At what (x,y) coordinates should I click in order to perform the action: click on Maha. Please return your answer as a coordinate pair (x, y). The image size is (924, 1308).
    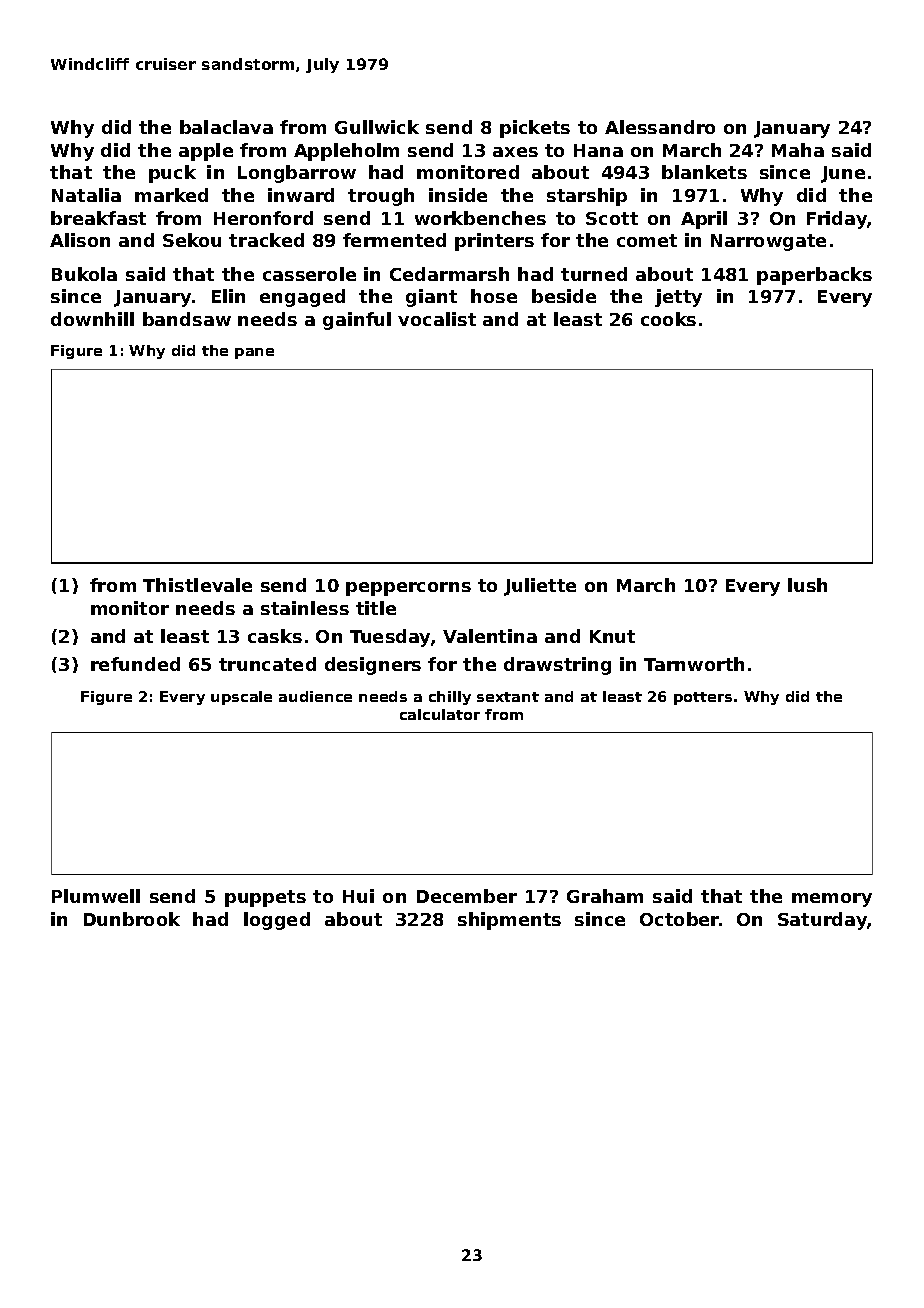
    Looking at the image, I should click on (798, 150).
